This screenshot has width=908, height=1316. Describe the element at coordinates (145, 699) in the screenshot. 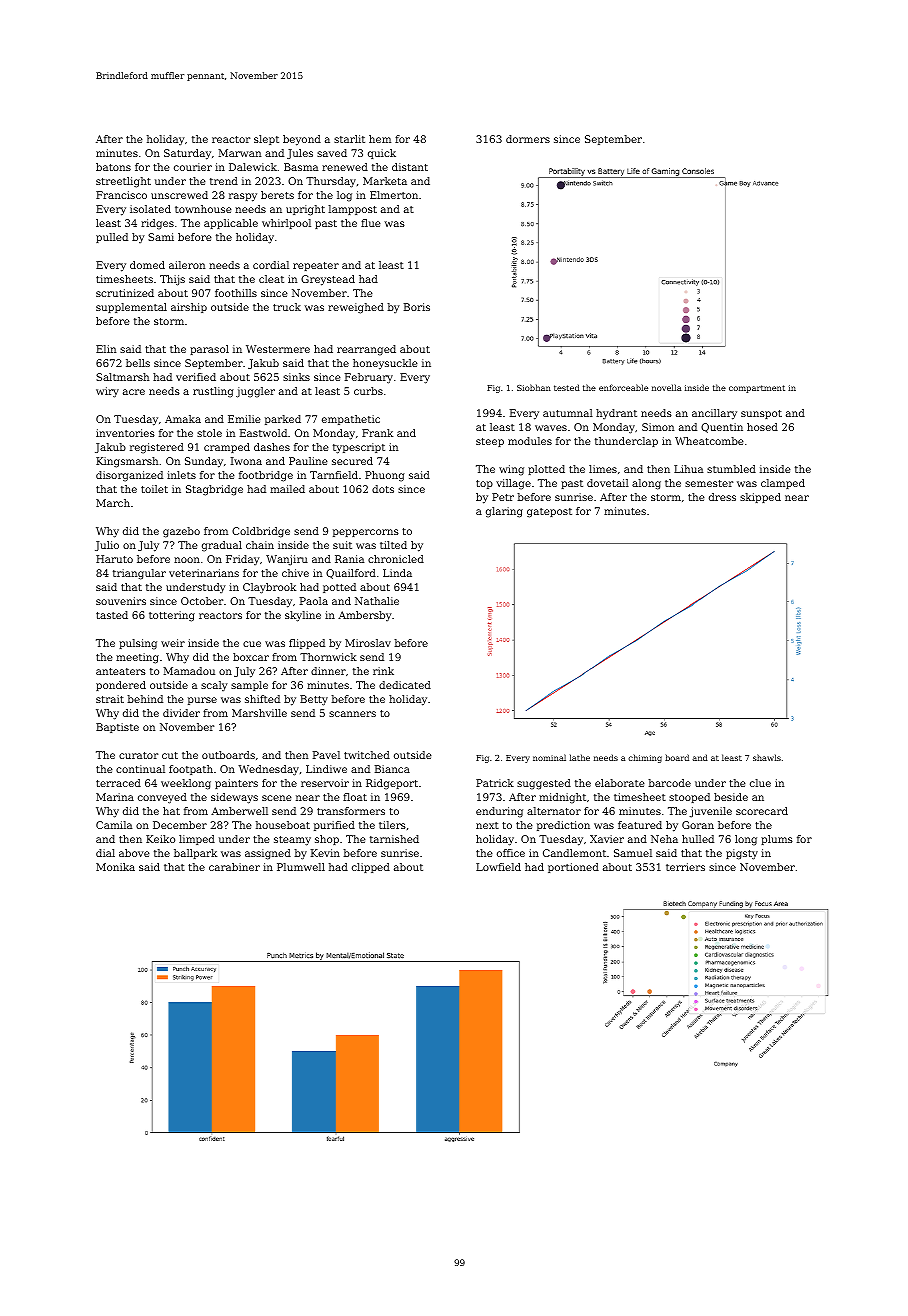

I see `behind` at that location.
